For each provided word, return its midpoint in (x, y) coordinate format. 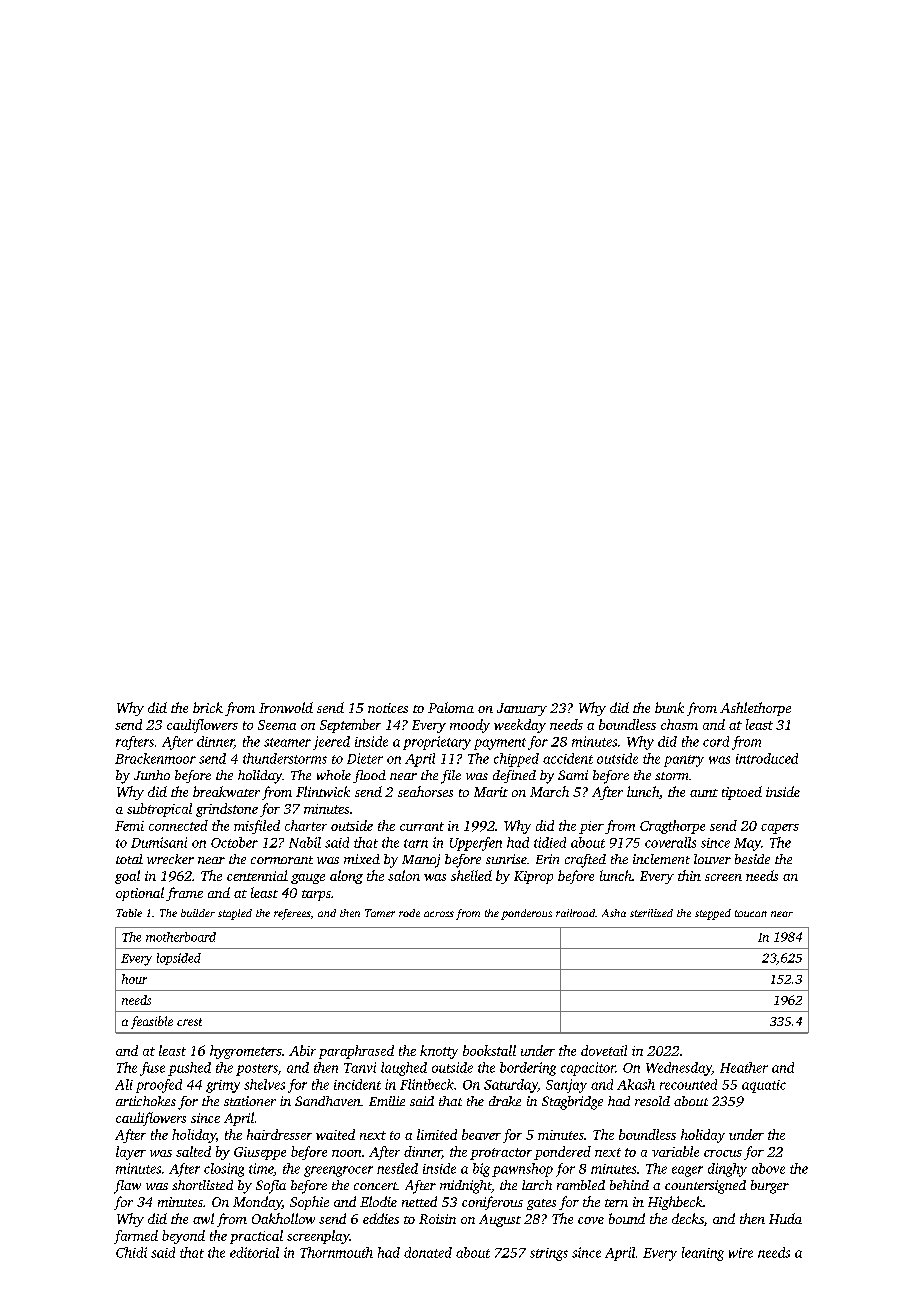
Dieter (365, 758)
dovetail (604, 1050)
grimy (223, 1086)
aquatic (764, 1086)
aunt (704, 793)
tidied (550, 842)
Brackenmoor (155, 758)
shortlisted (202, 1185)
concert (375, 1186)
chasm (679, 724)
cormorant (282, 860)
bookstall (489, 1050)
